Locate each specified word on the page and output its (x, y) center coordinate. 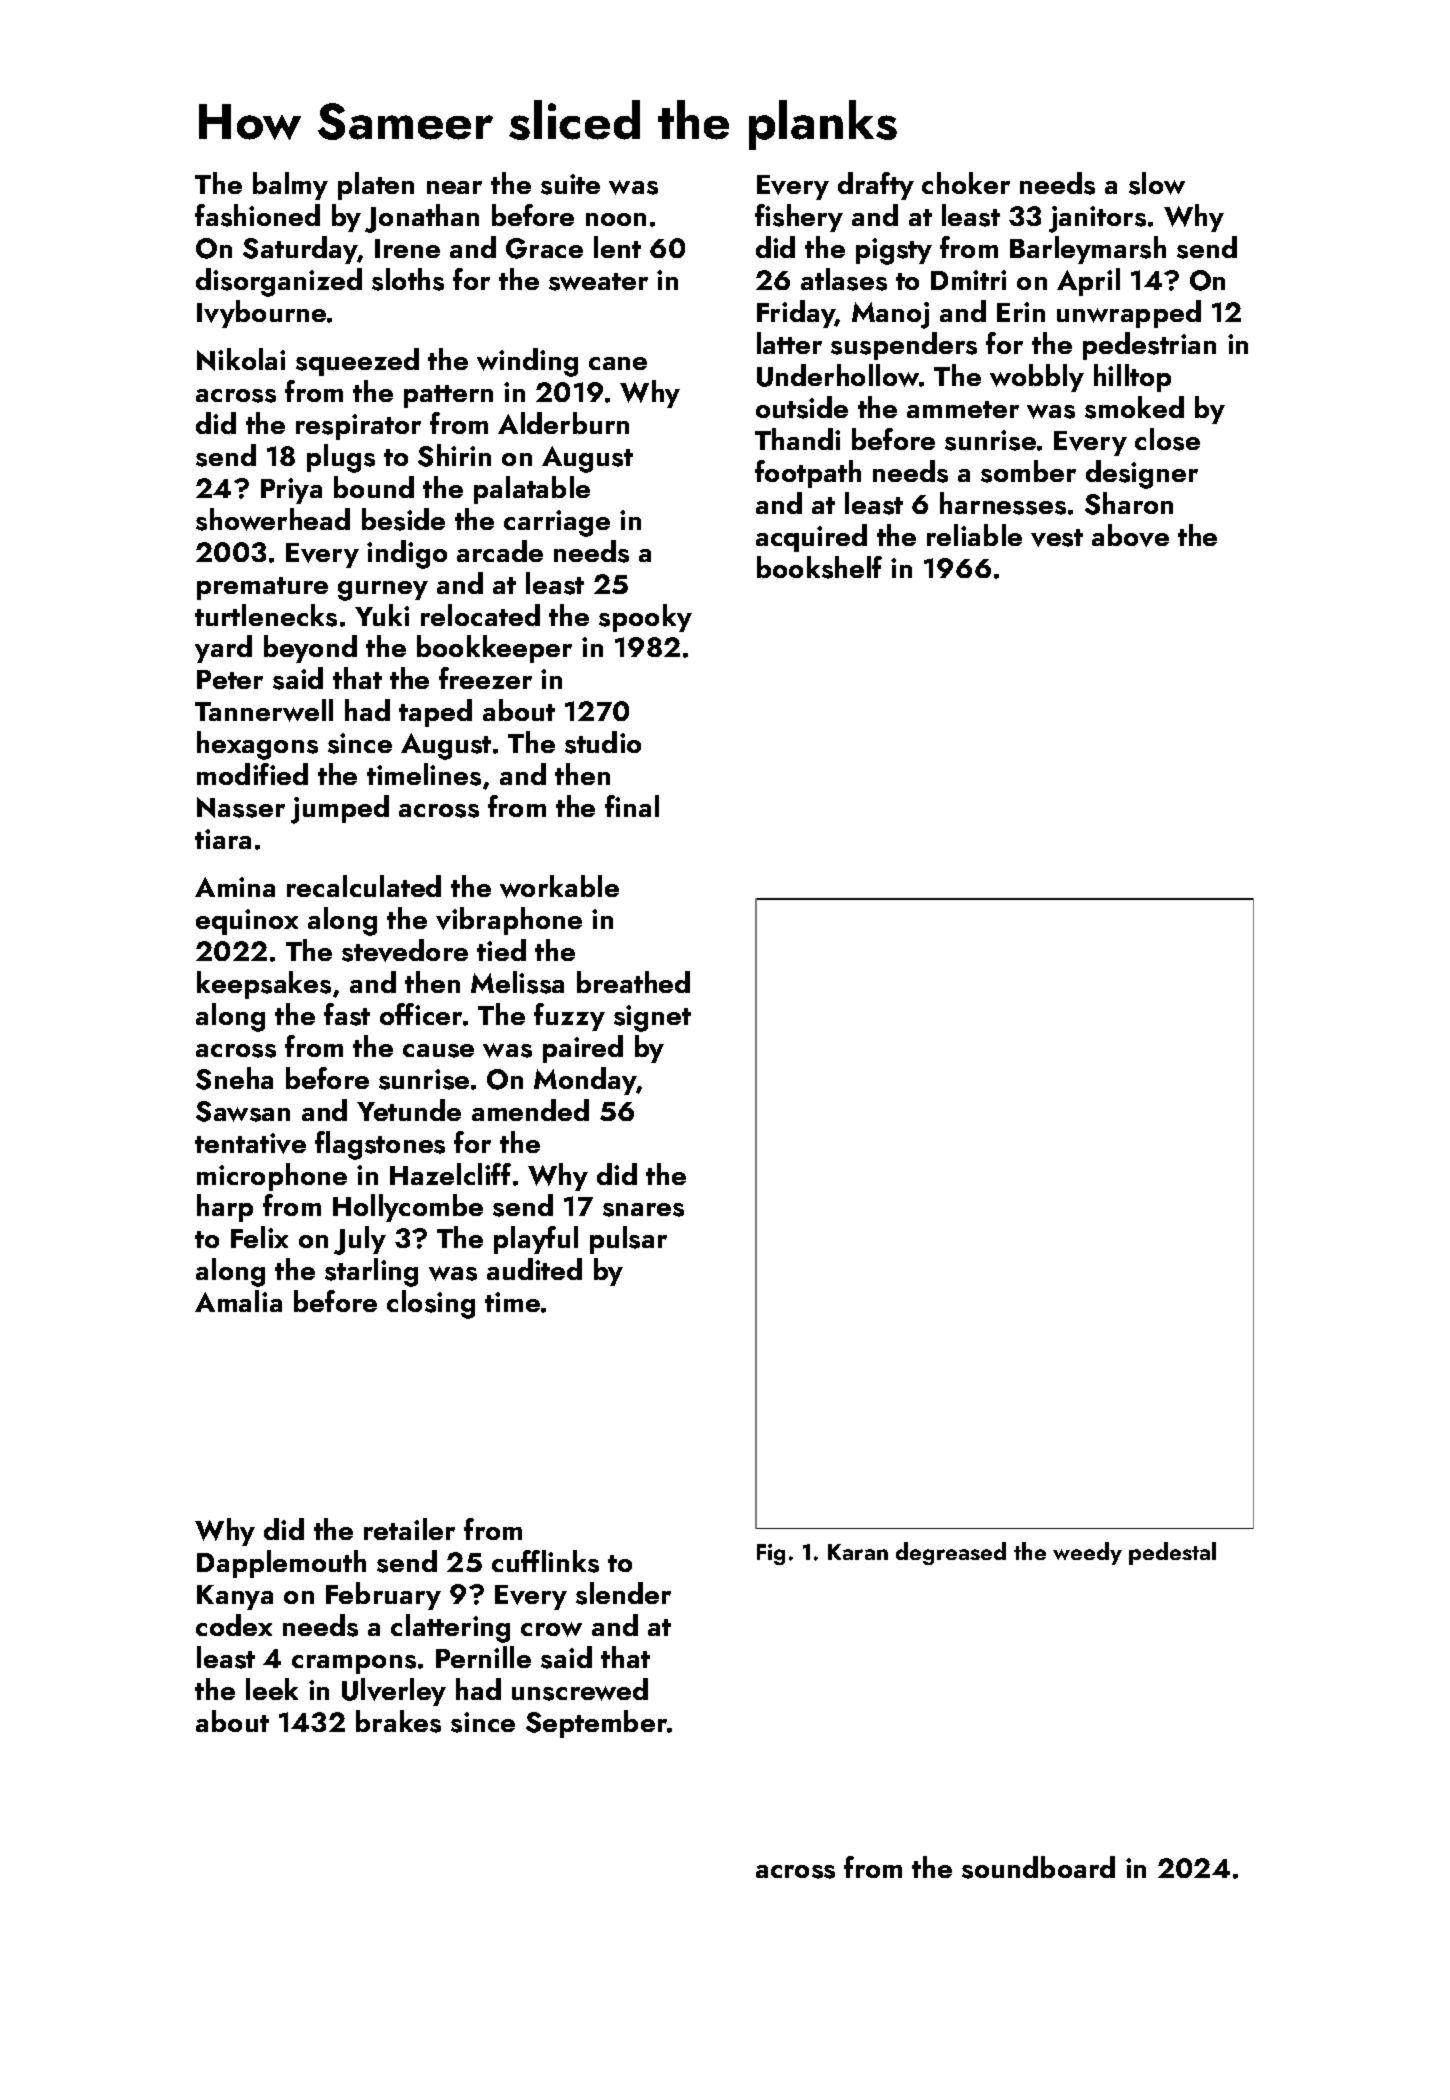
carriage (557, 523)
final (632, 806)
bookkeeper (494, 649)
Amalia (238, 1301)
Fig (771, 1554)
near (454, 187)
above (1130, 535)
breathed (633, 982)
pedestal (1172, 1553)
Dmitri (968, 280)
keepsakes (264, 985)
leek (272, 1689)
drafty (876, 186)
